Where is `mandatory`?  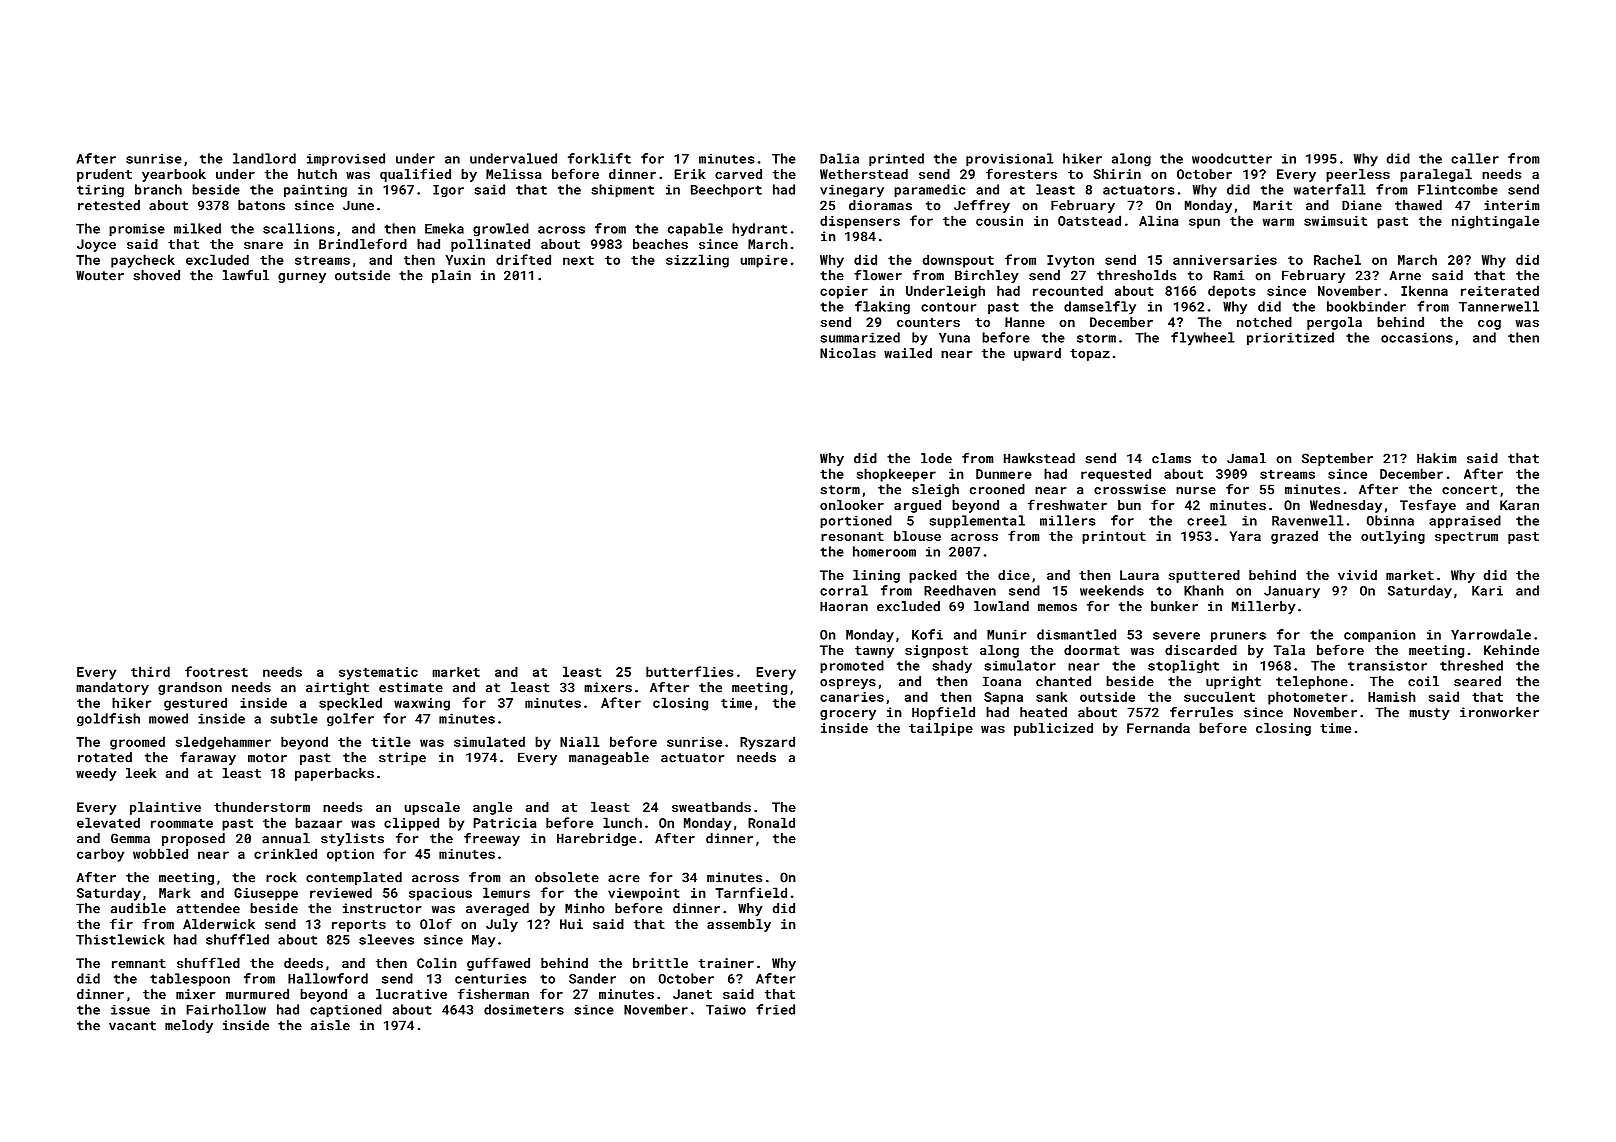
mandatory is located at coordinates (112, 688).
